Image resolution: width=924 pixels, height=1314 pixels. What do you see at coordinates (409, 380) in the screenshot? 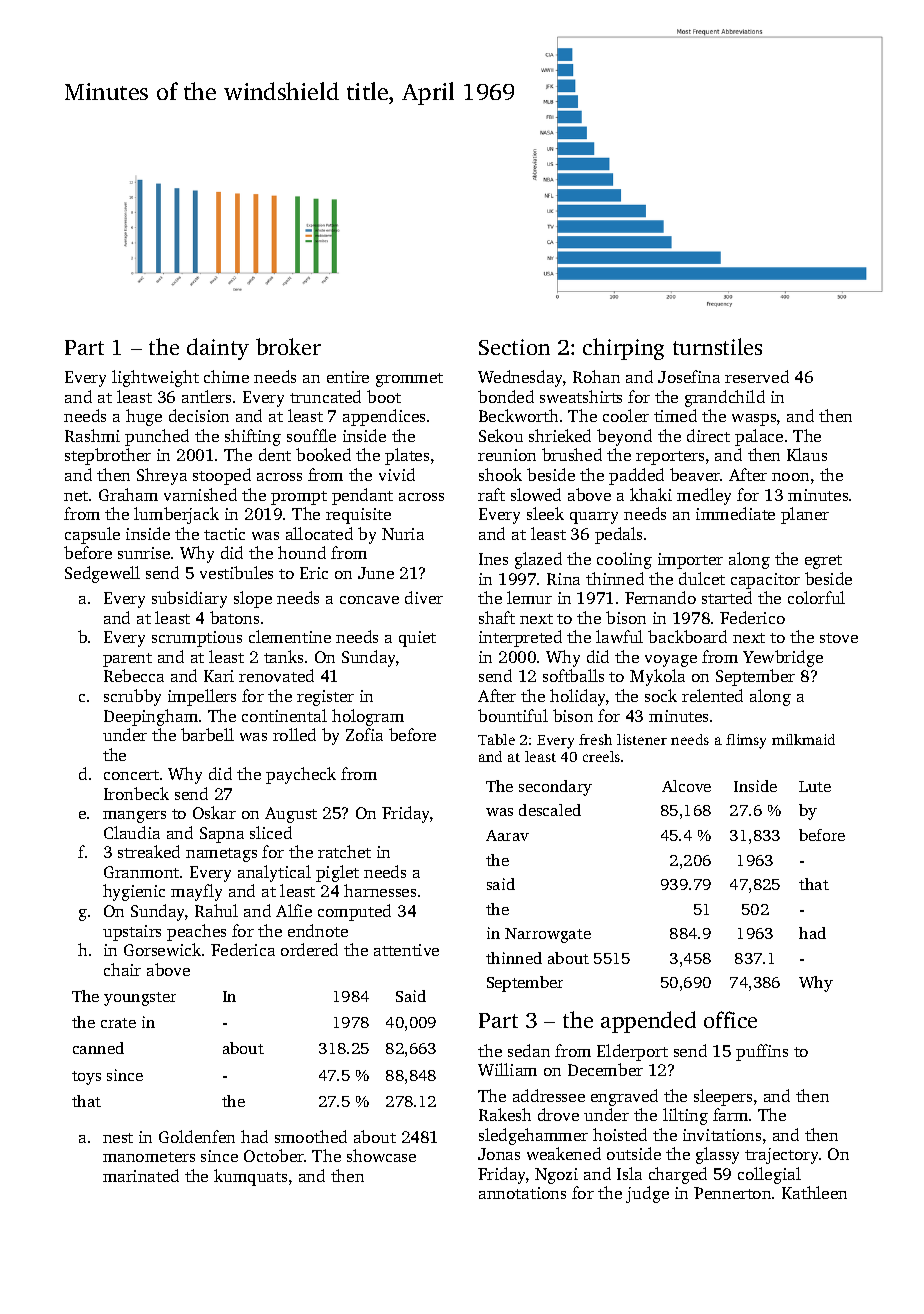
I see `grommet` at bounding box center [409, 380].
